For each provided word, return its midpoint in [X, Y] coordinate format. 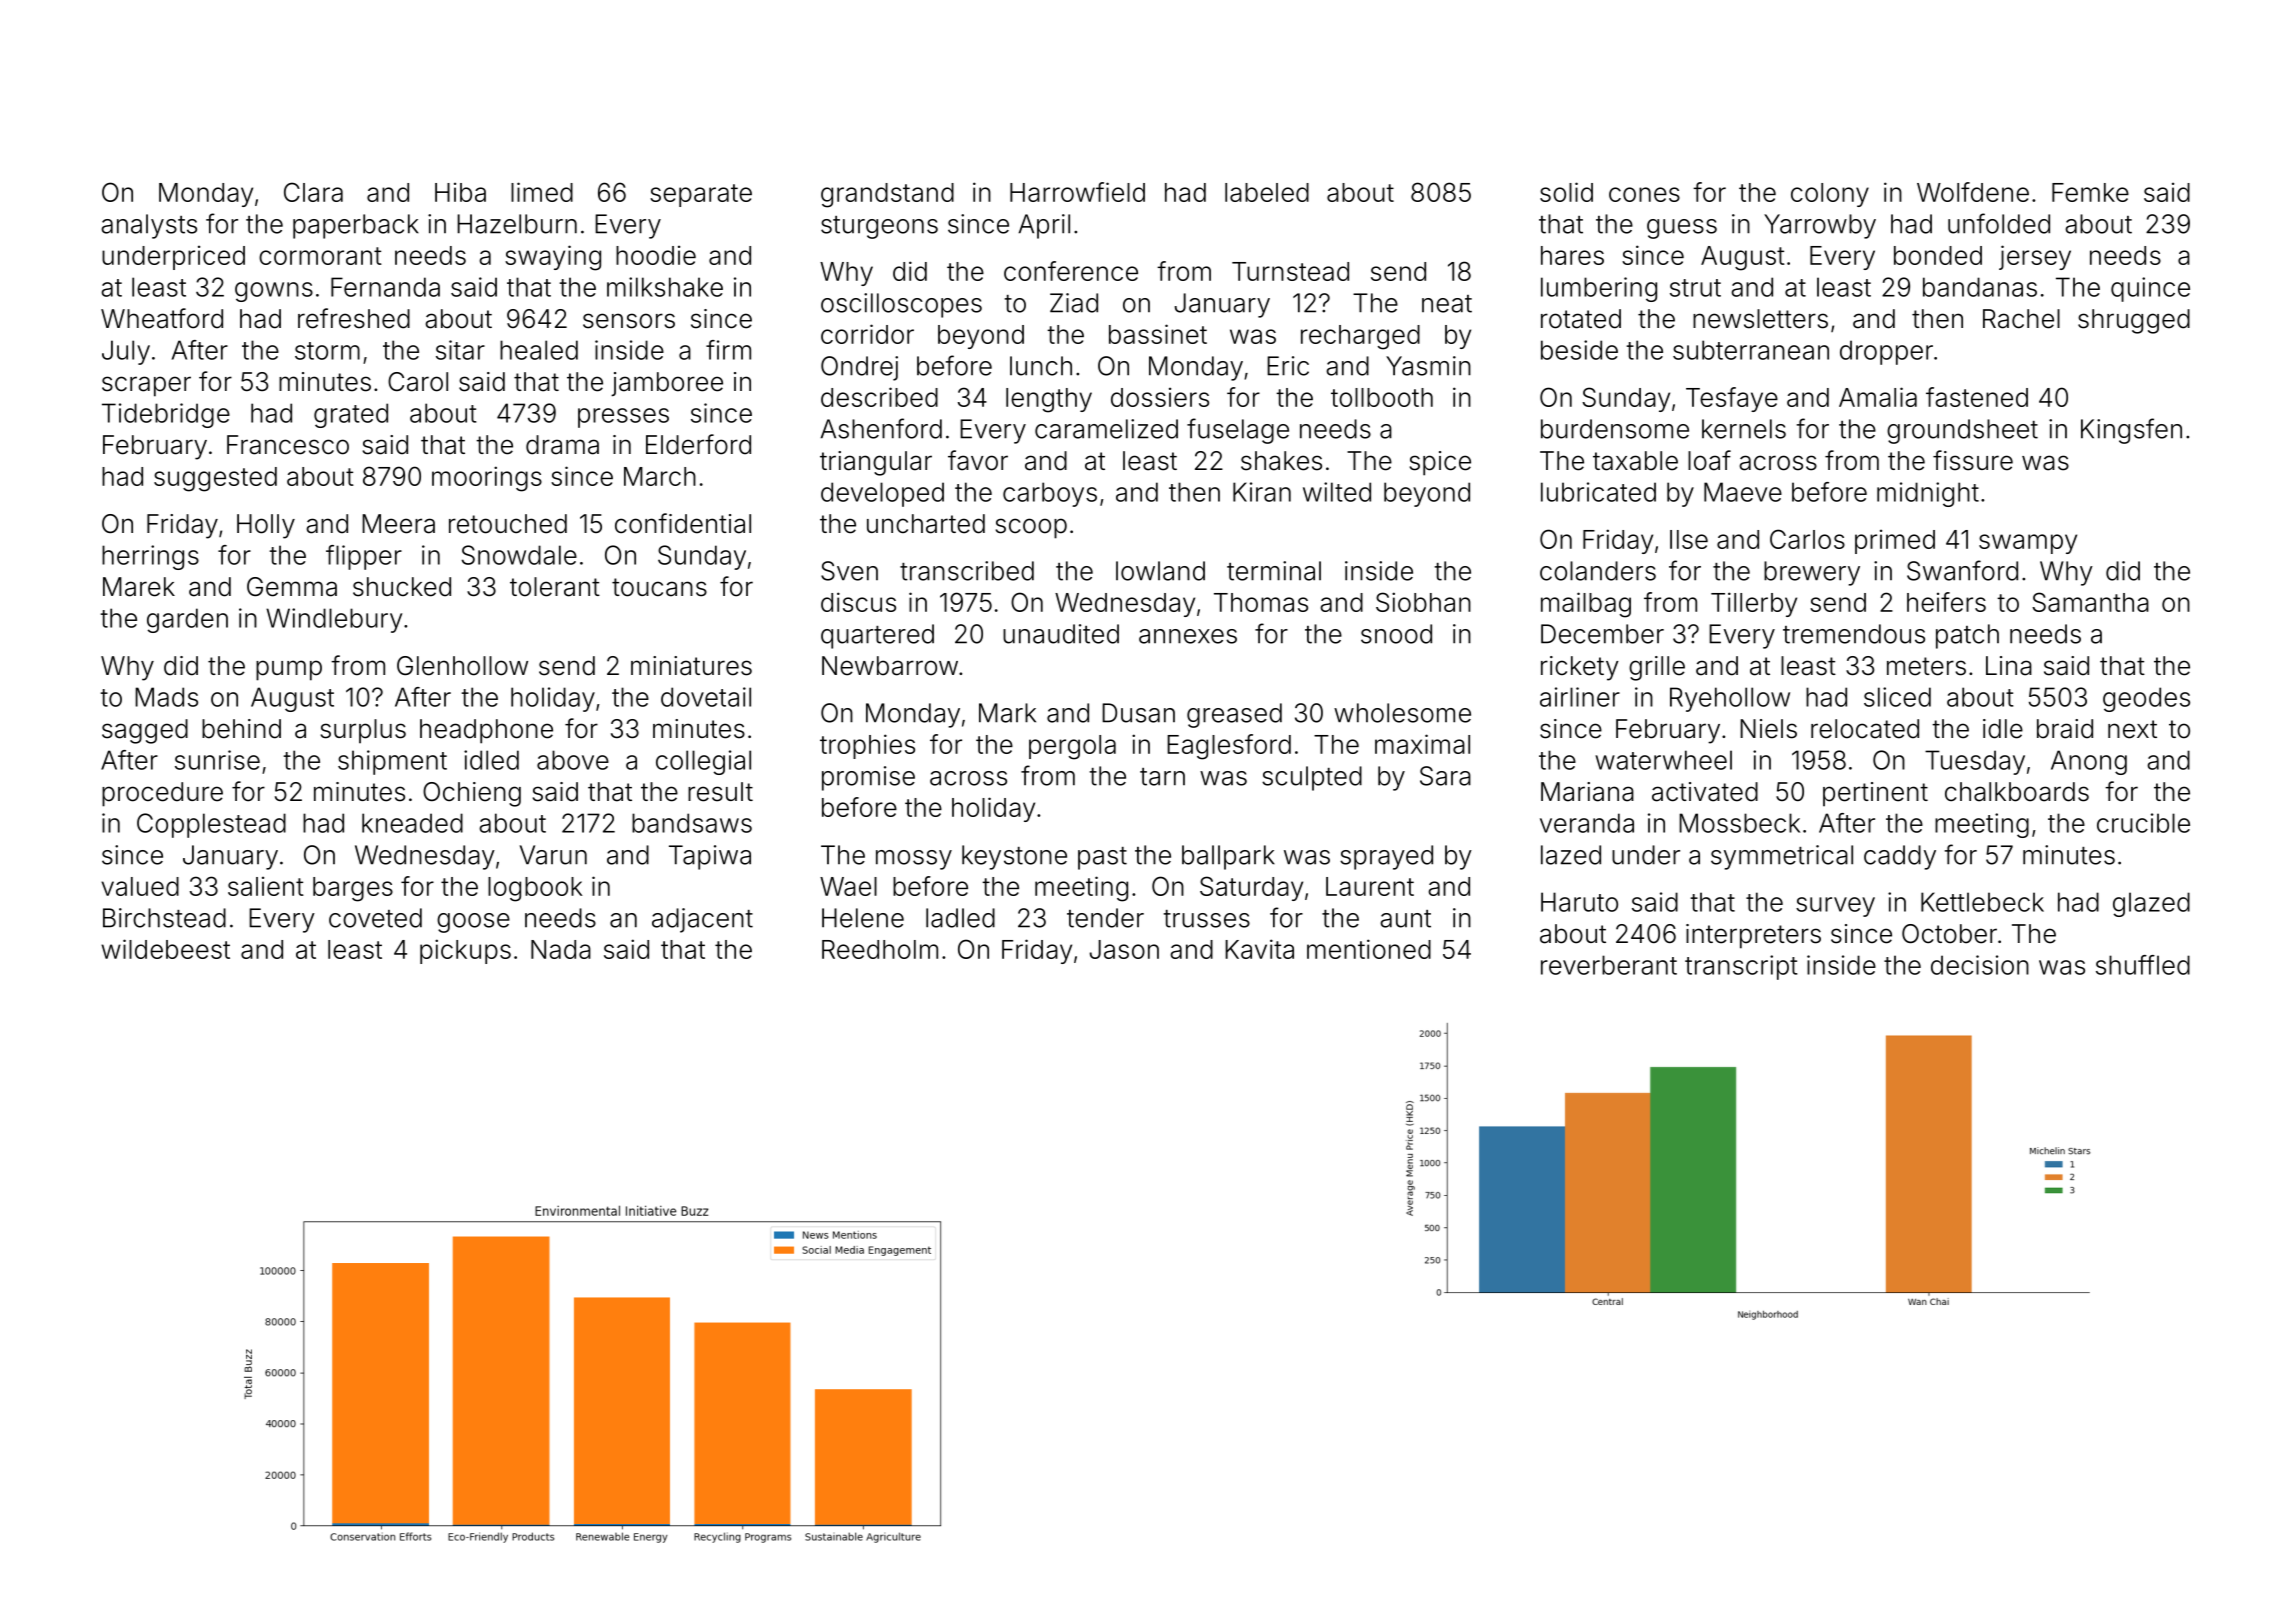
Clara [313, 192]
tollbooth [1382, 397]
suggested [215, 479]
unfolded [1999, 223]
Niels [1768, 729]
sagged [145, 731]
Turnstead [1290, 271]
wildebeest [165, 949]
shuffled [2143, 965]
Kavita [1259, 949]
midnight [1928, 494]
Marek [139, 587]
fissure [1973, 460]
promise [868, 778]
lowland [1160, 571]
